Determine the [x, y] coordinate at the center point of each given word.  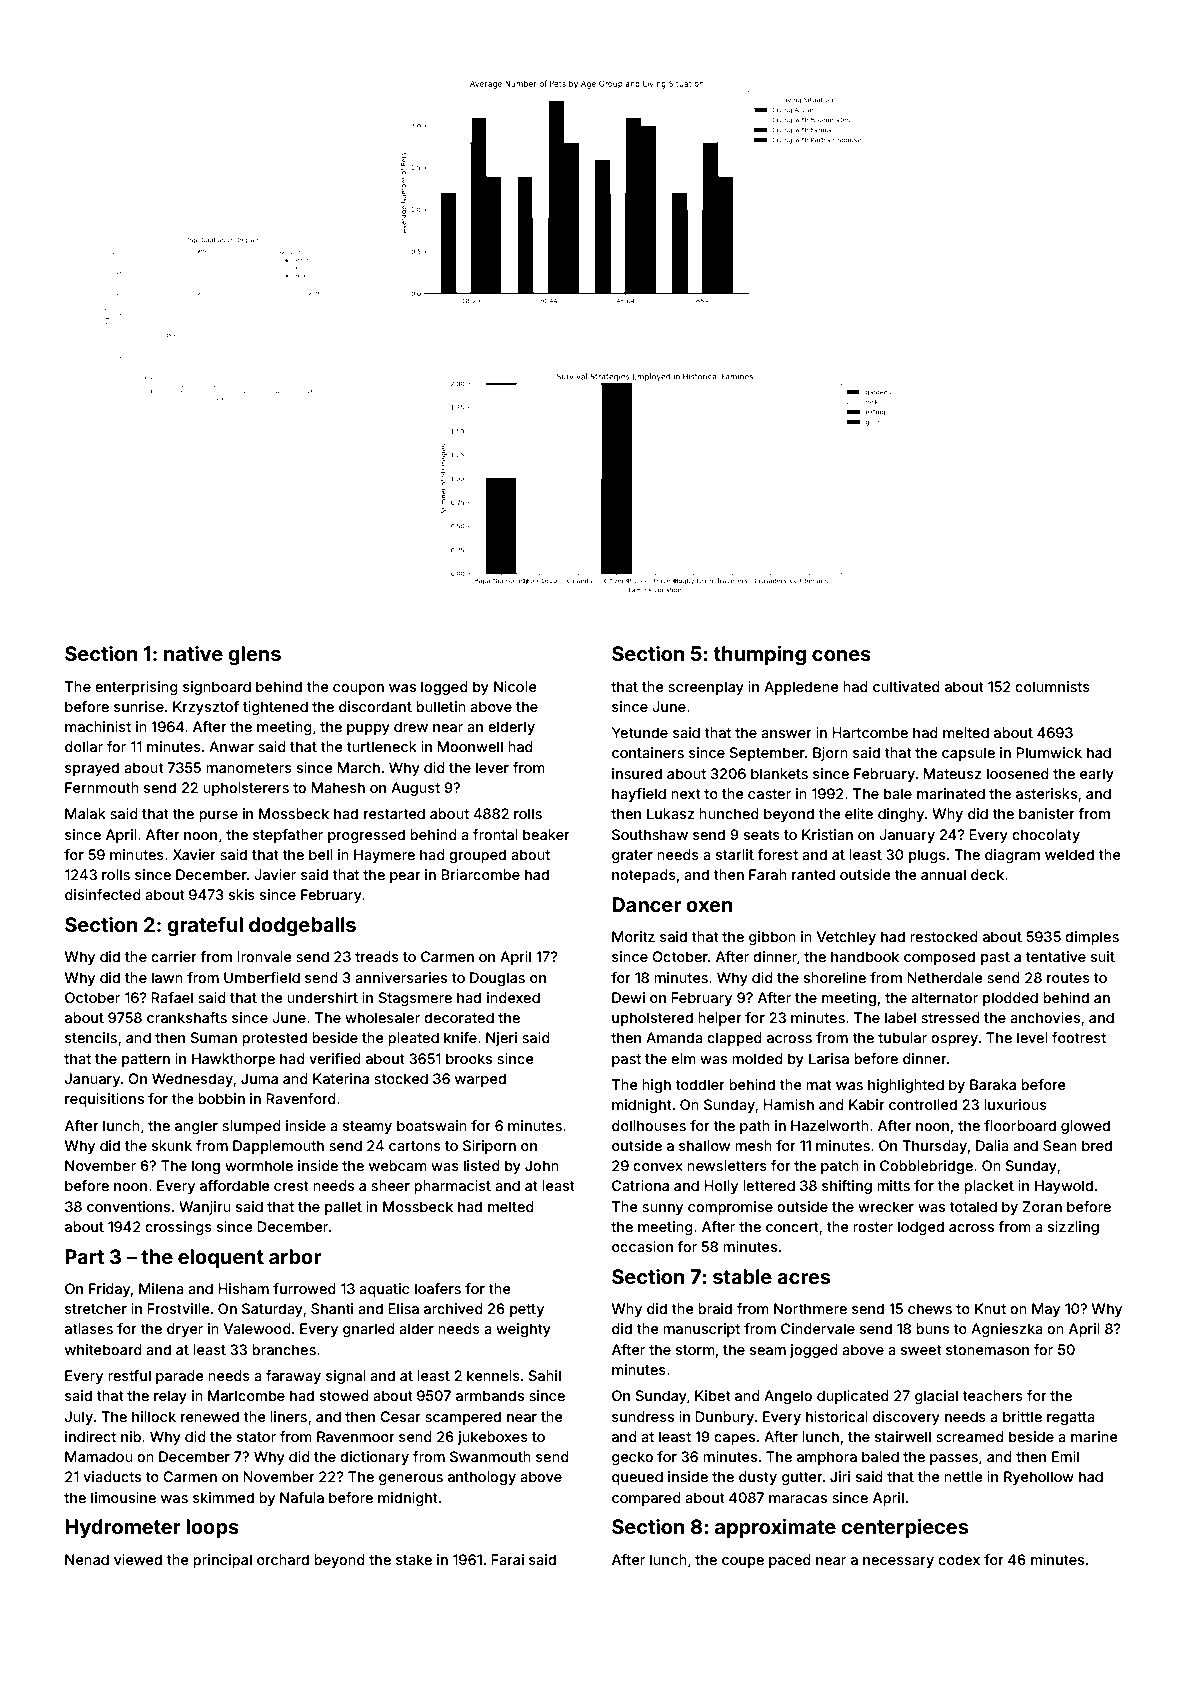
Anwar [231, 746]
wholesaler [382, 1017]
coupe [743, 1562]
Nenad [87, 1559]
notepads [644, 876]
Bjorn [830, 754]
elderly [511, 728]
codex [959, 1559]
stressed [950, 1017]
